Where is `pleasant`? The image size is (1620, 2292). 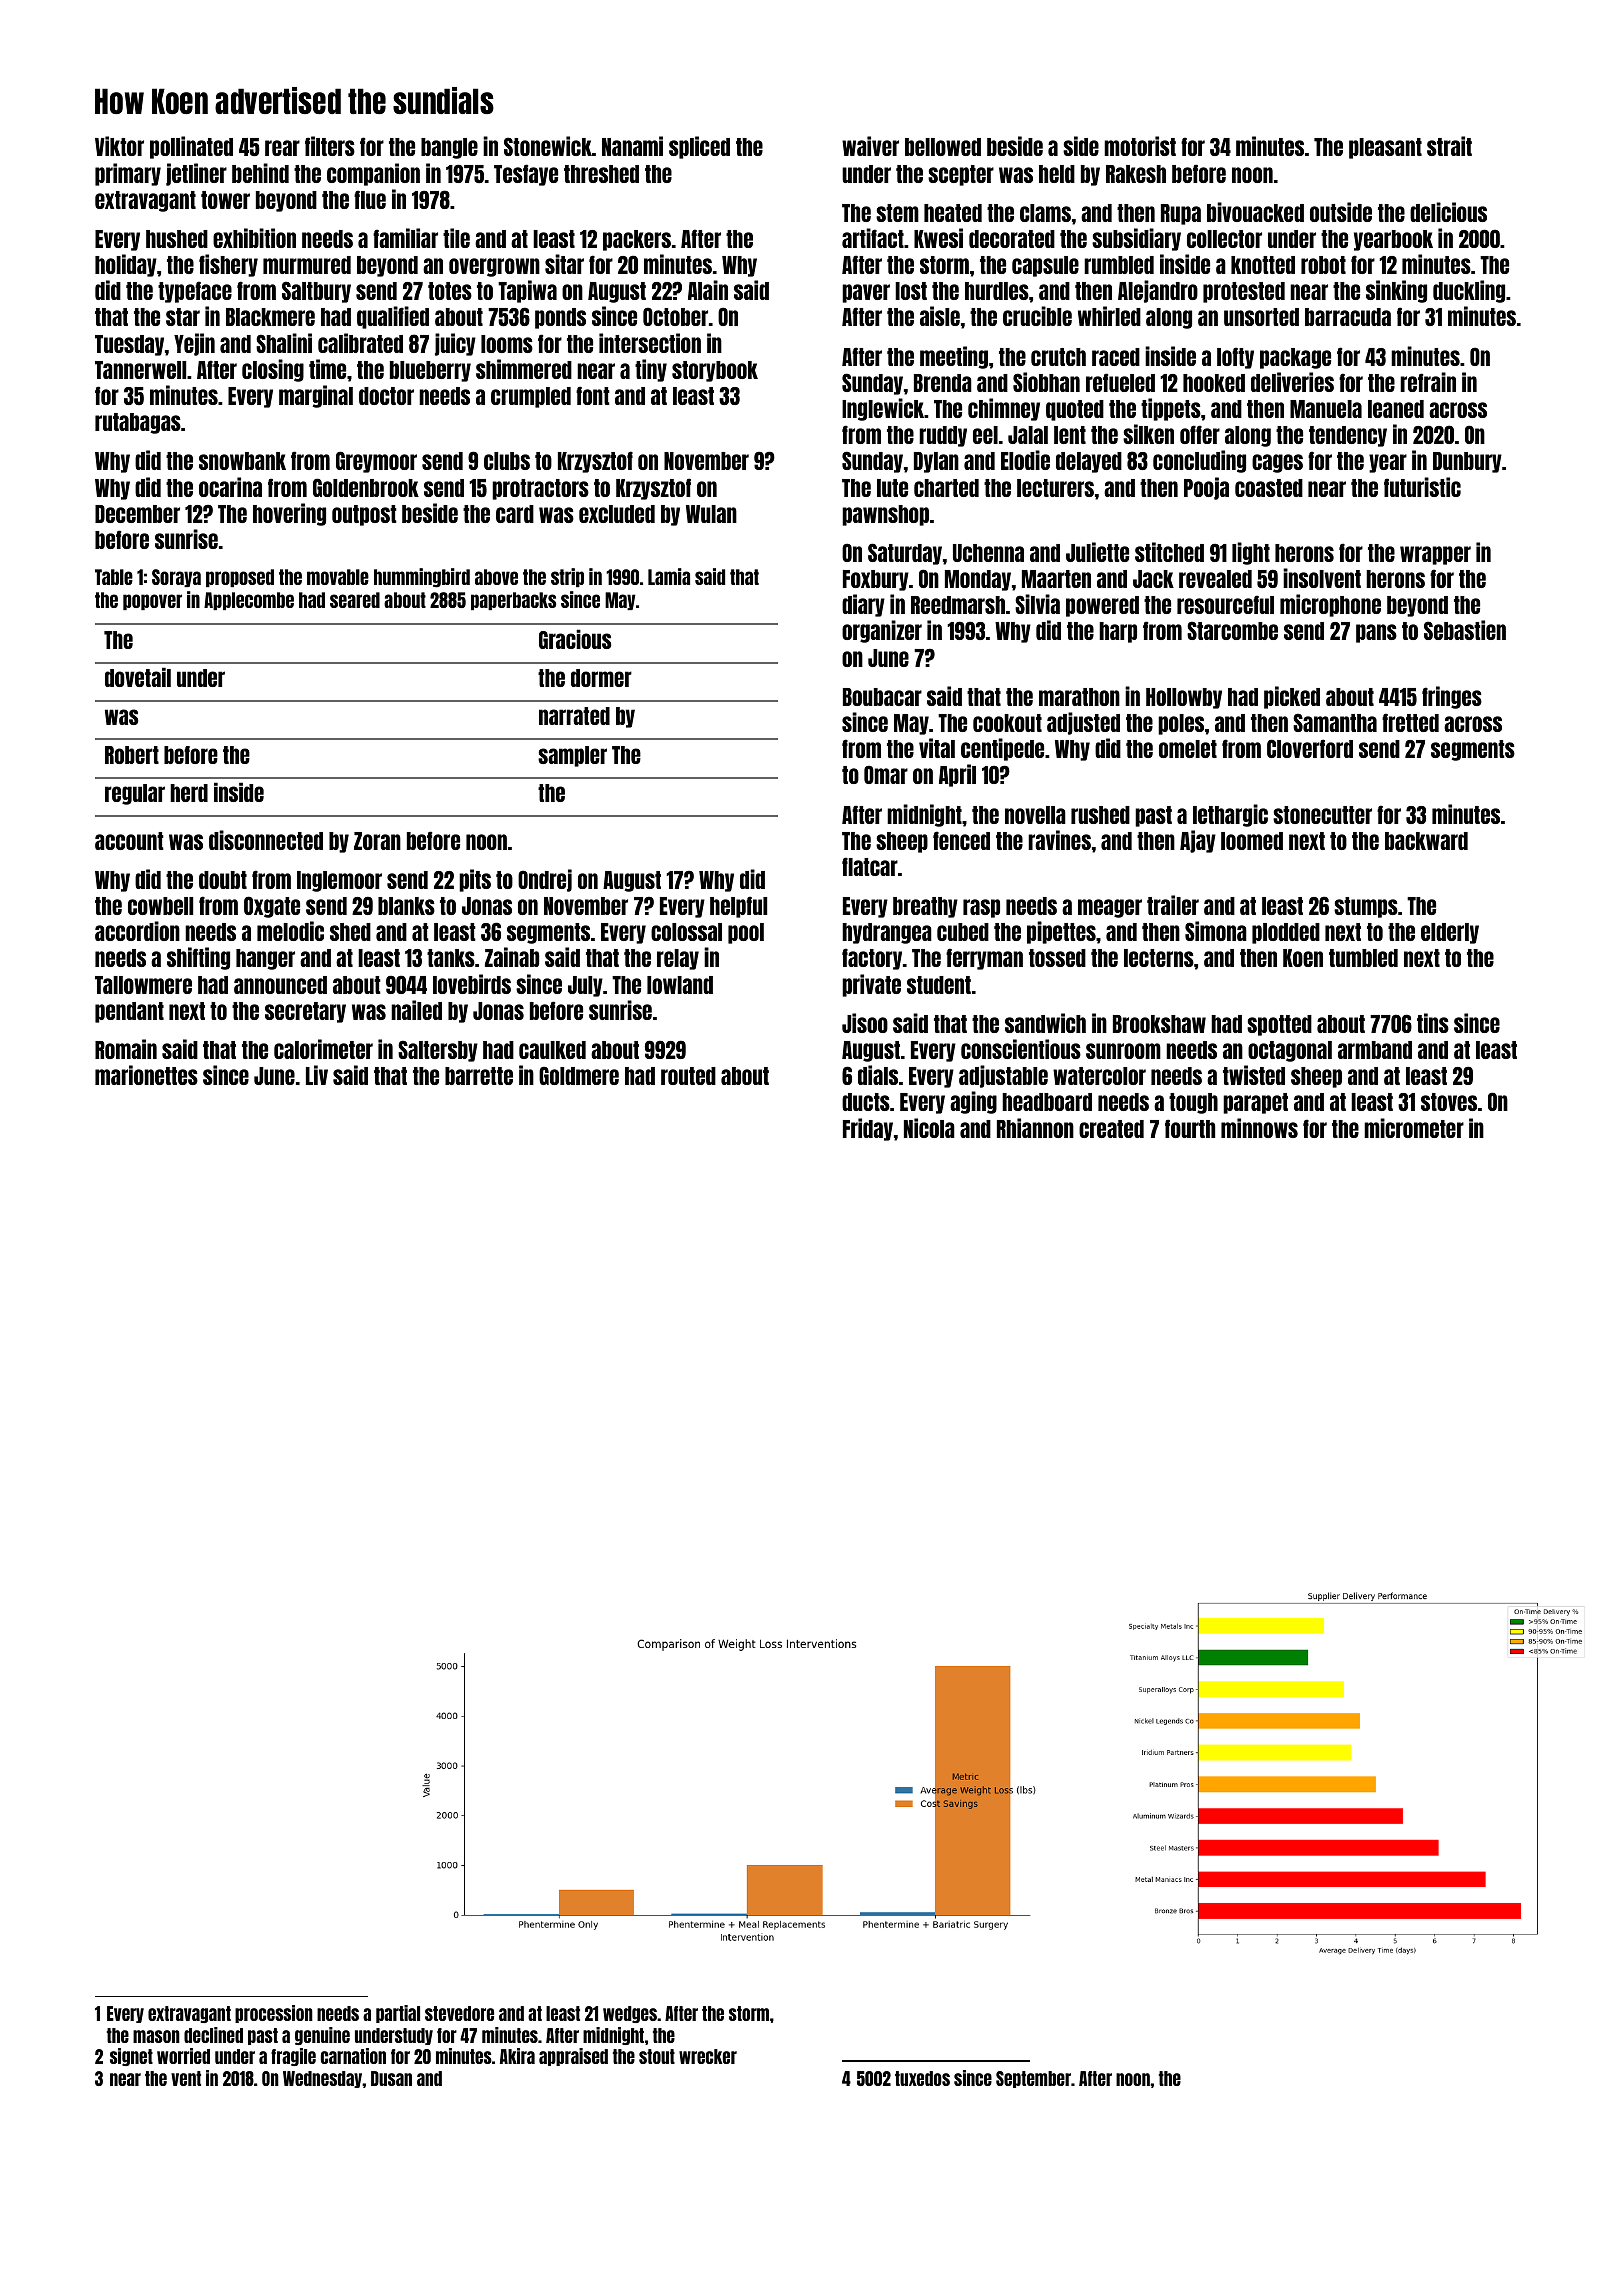 pleasant is located at coordinates (1385, 148).
